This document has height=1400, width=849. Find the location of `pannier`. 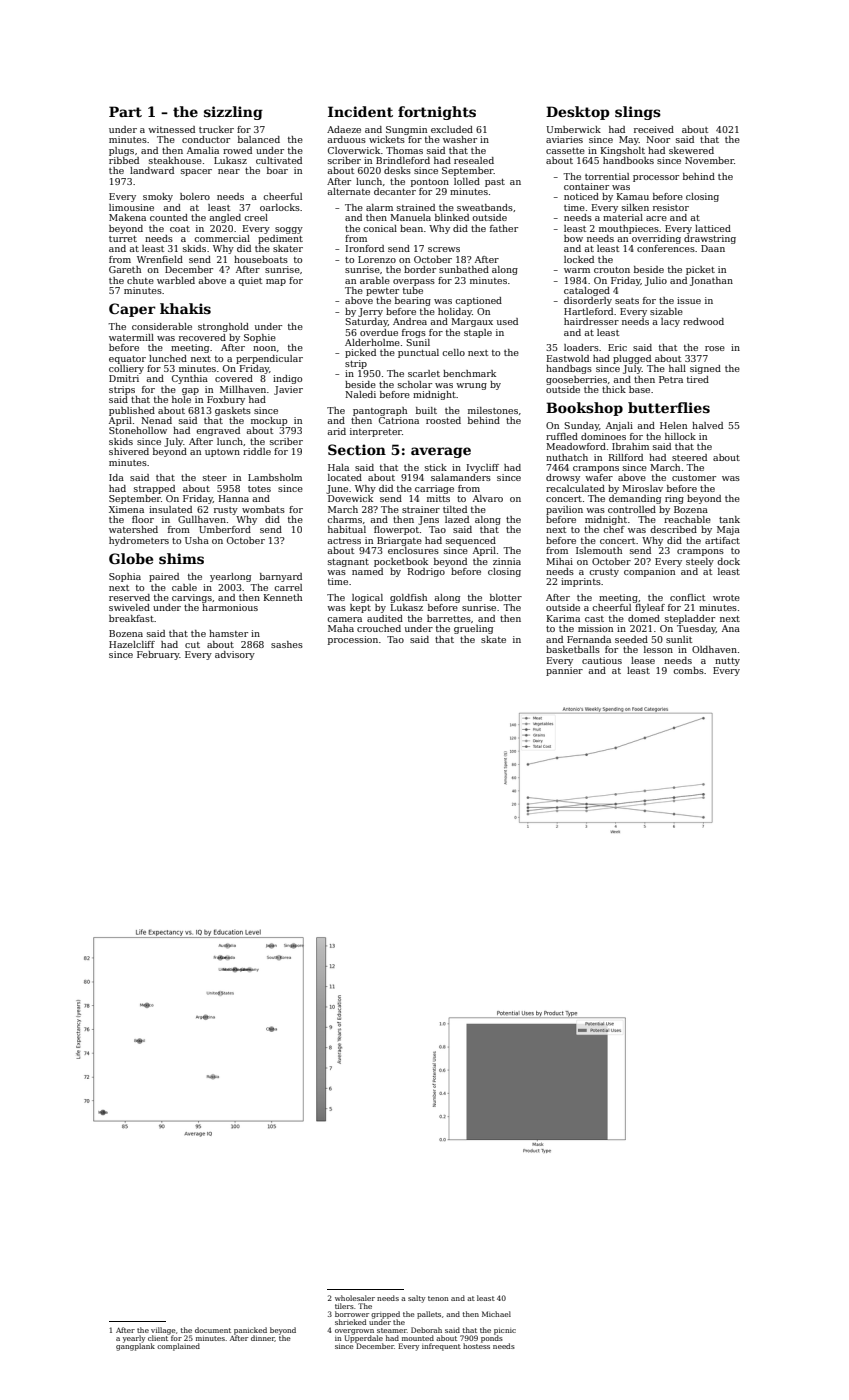

pannier is located at coordinates (564, 671).
